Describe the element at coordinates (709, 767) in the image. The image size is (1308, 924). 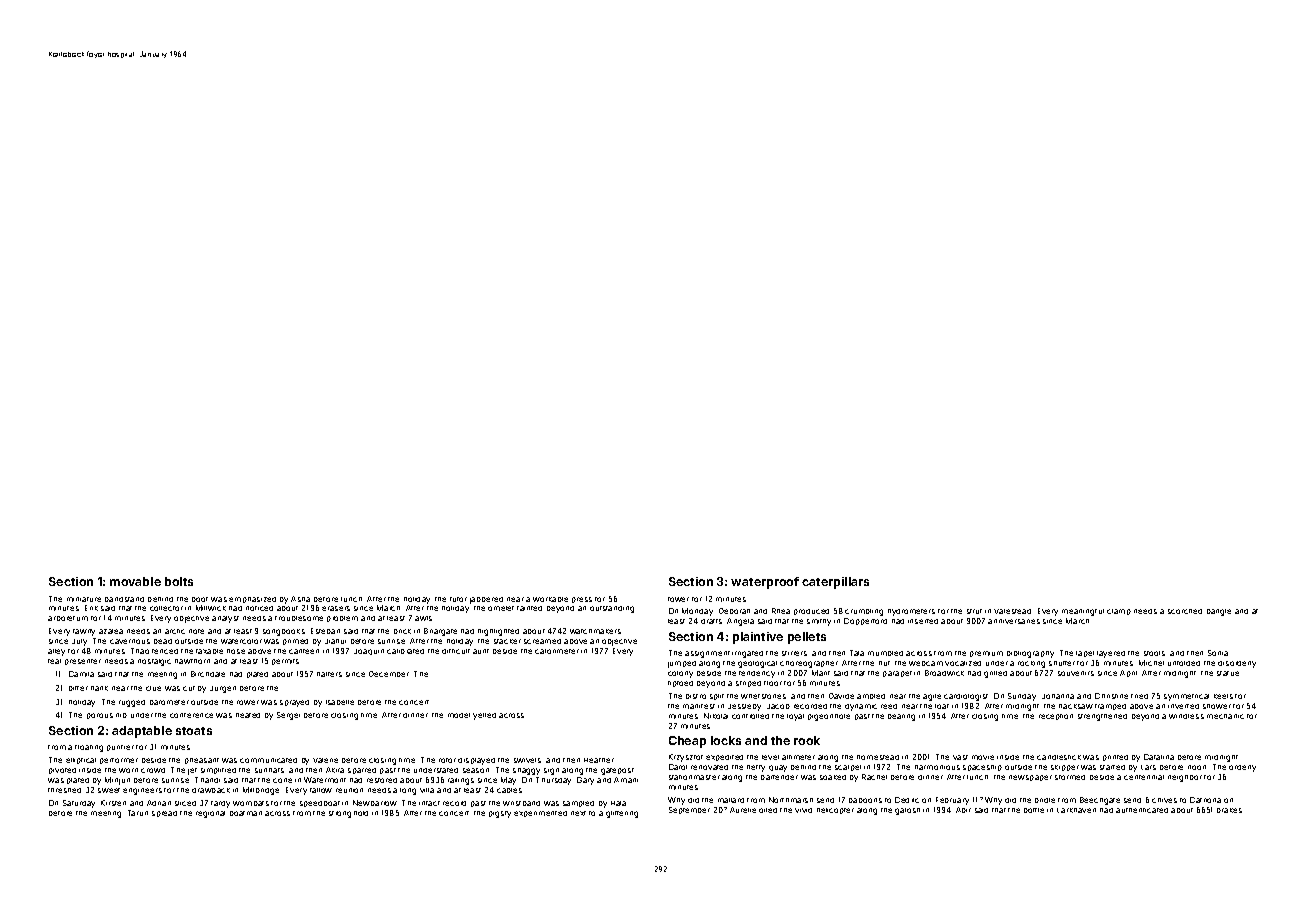
I see `renovated` at that location.
